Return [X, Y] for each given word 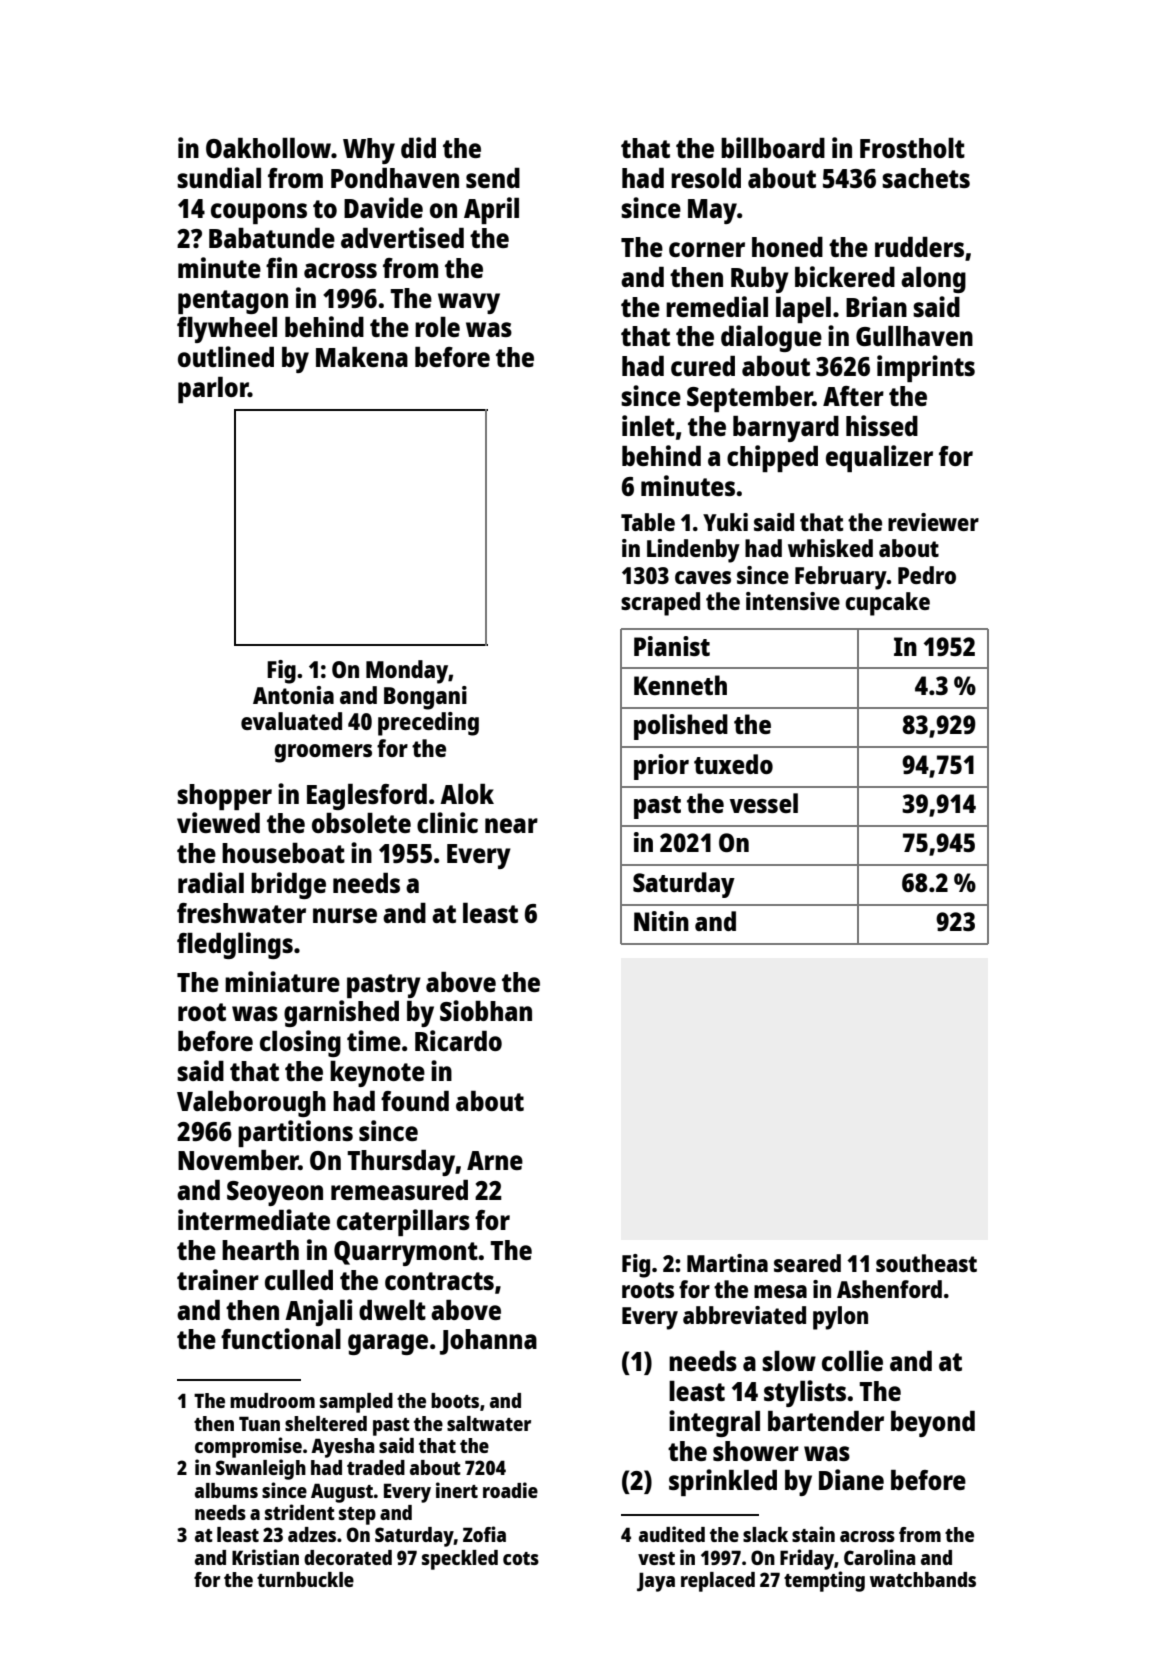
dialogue [771, 338]
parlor [213, 390]
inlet [648, 425]
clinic [447, 822]
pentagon [233, 302]
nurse [345, 915]
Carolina [879, 1557]
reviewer [933, 522]
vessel [764, 803]
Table [648, 522]
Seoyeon [275, 1193]
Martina [727, 1263]
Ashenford [889, 1289]
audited [672, 1534]
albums [226, 1490]
